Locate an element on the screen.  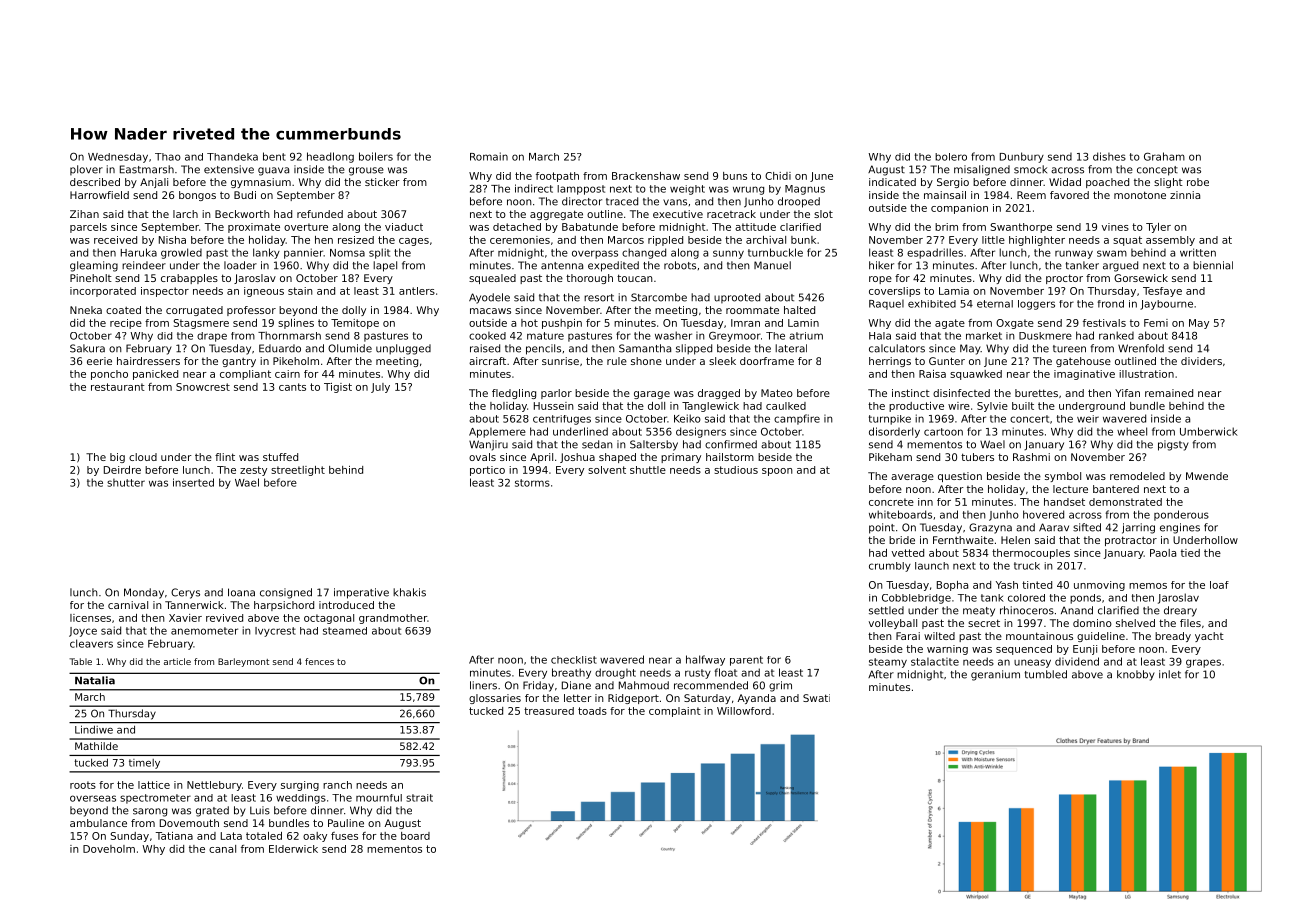
geranium is located at coordinates (995, 675).
